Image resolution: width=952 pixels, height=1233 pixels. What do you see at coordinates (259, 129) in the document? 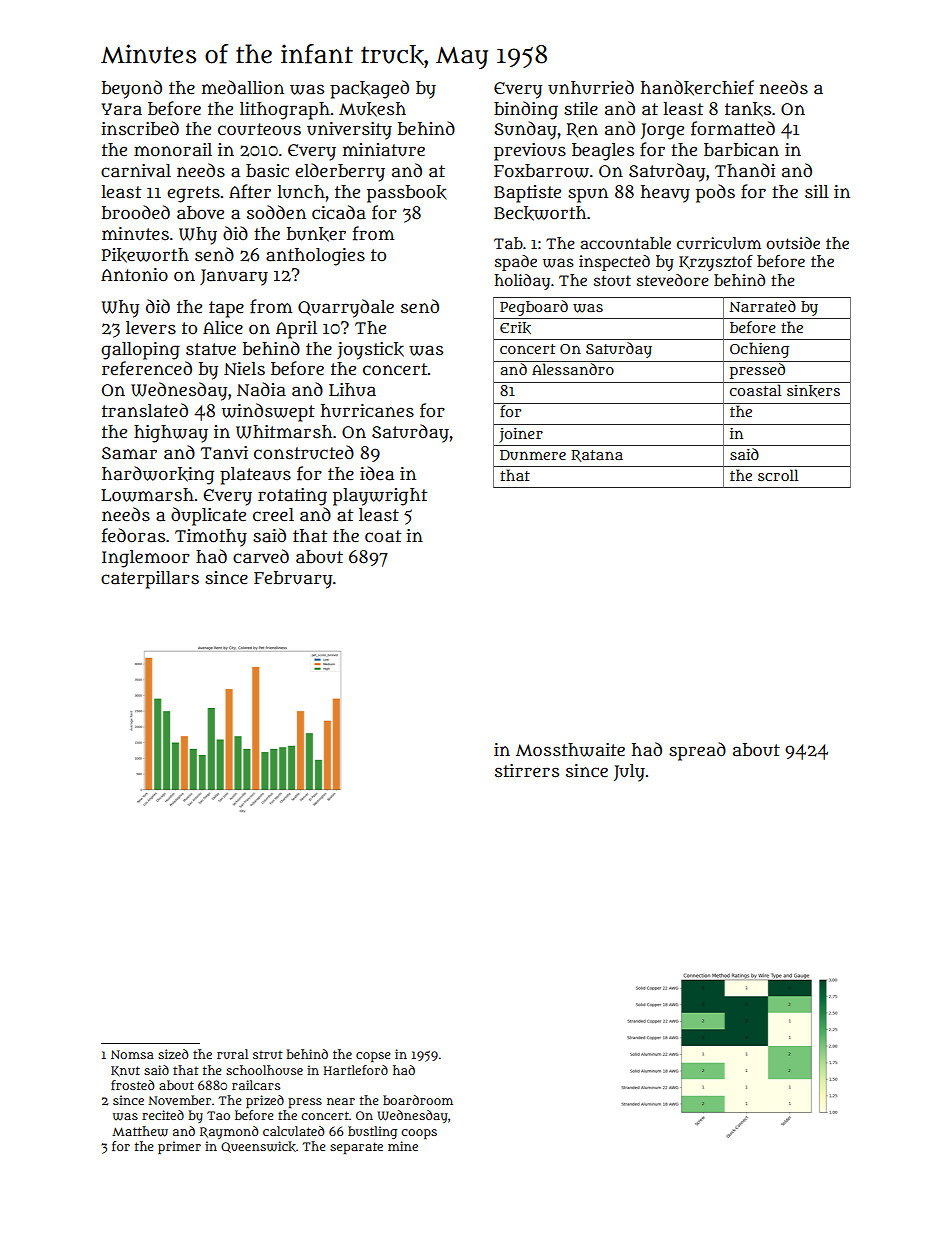
I see `courteous` at bounding box center [259, 129].
